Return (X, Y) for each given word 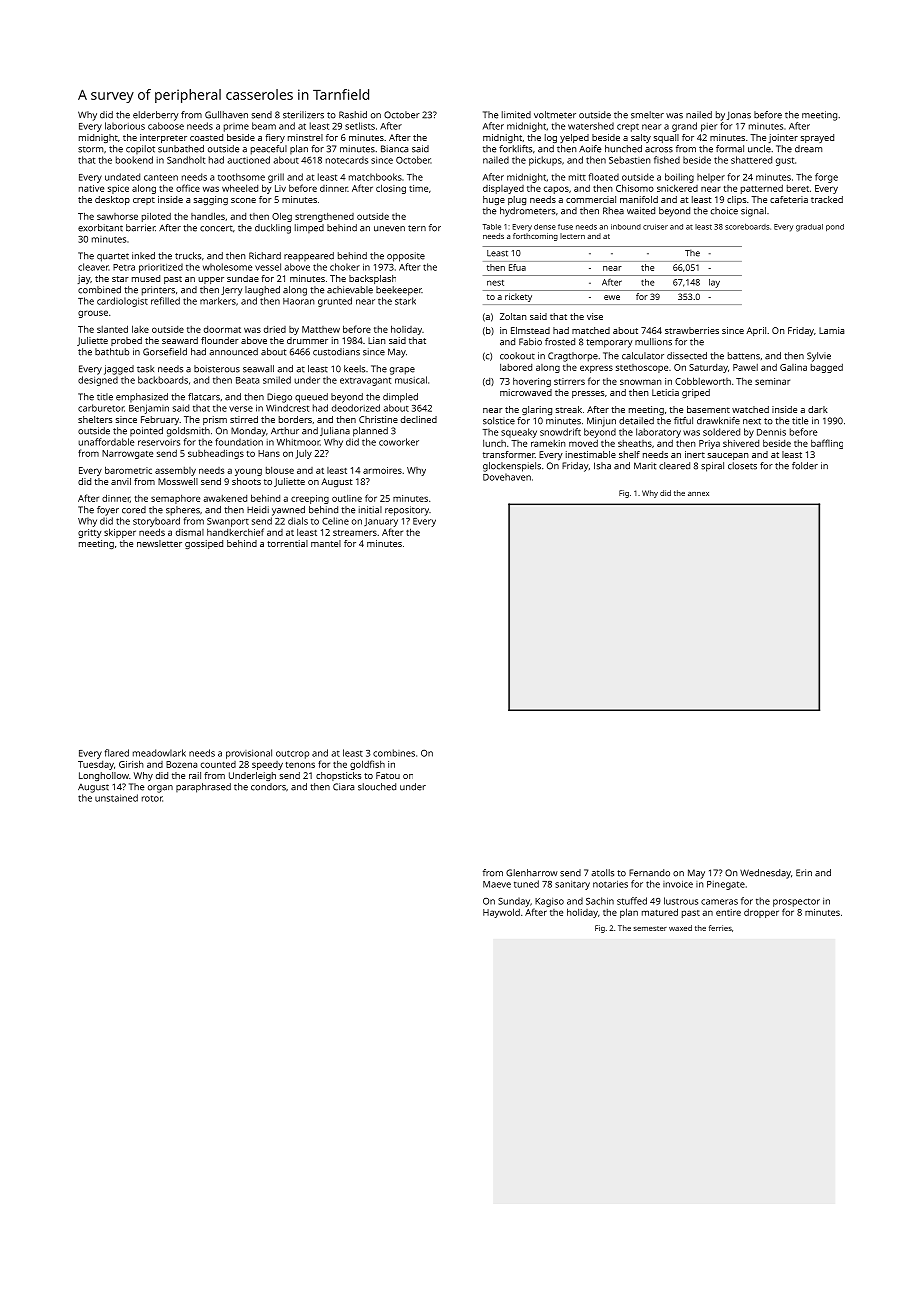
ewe (612, 297)
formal (730, 149)
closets (742, 466)
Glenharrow (532, 873)
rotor (152, 798)
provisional (249, 754)
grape (402, 371)
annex (698, 494)
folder (805, 466)
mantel (326, 543)
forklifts (515, 149)
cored (134, 510)
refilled (165, 301)
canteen (161, 177)
